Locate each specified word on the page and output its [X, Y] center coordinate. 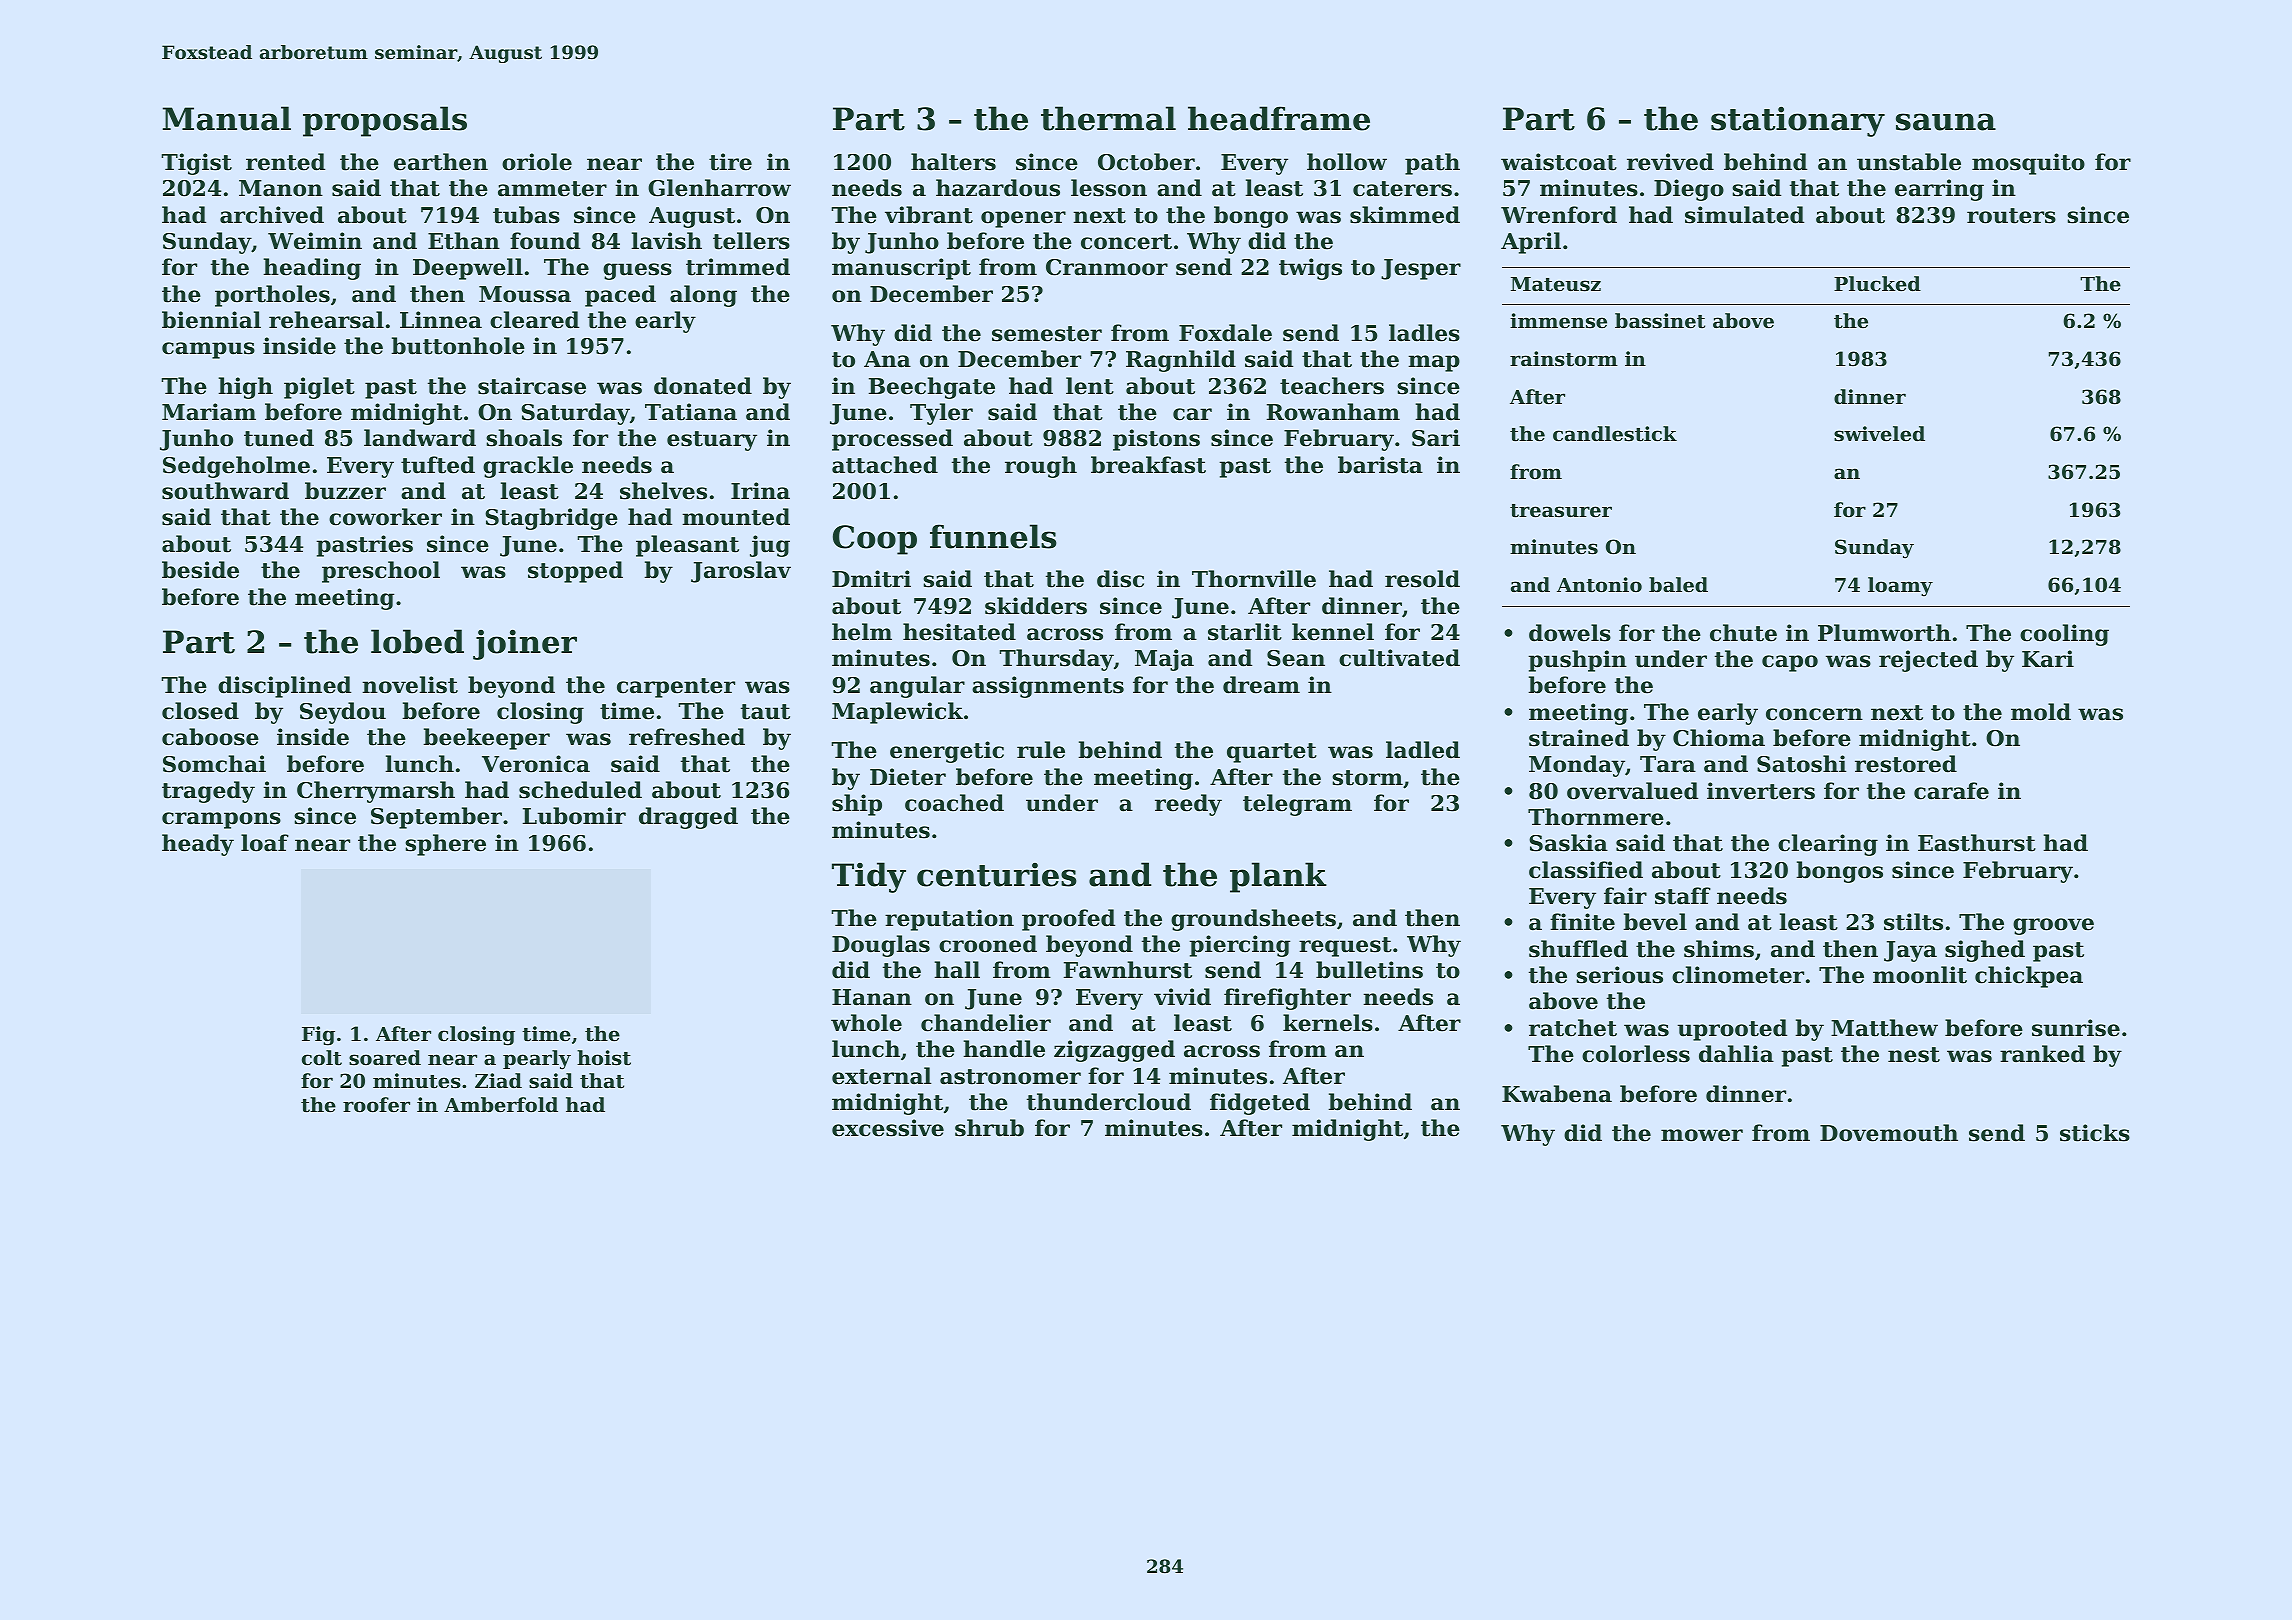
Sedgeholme [236, 467]
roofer [376, 1105]
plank [1278, 877]
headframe [1279, 118]
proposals [385, 121]
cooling [2064, 635]
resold [1422, 579]
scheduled [580, 790]
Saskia [1568, 843]
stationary [1798, 121]
